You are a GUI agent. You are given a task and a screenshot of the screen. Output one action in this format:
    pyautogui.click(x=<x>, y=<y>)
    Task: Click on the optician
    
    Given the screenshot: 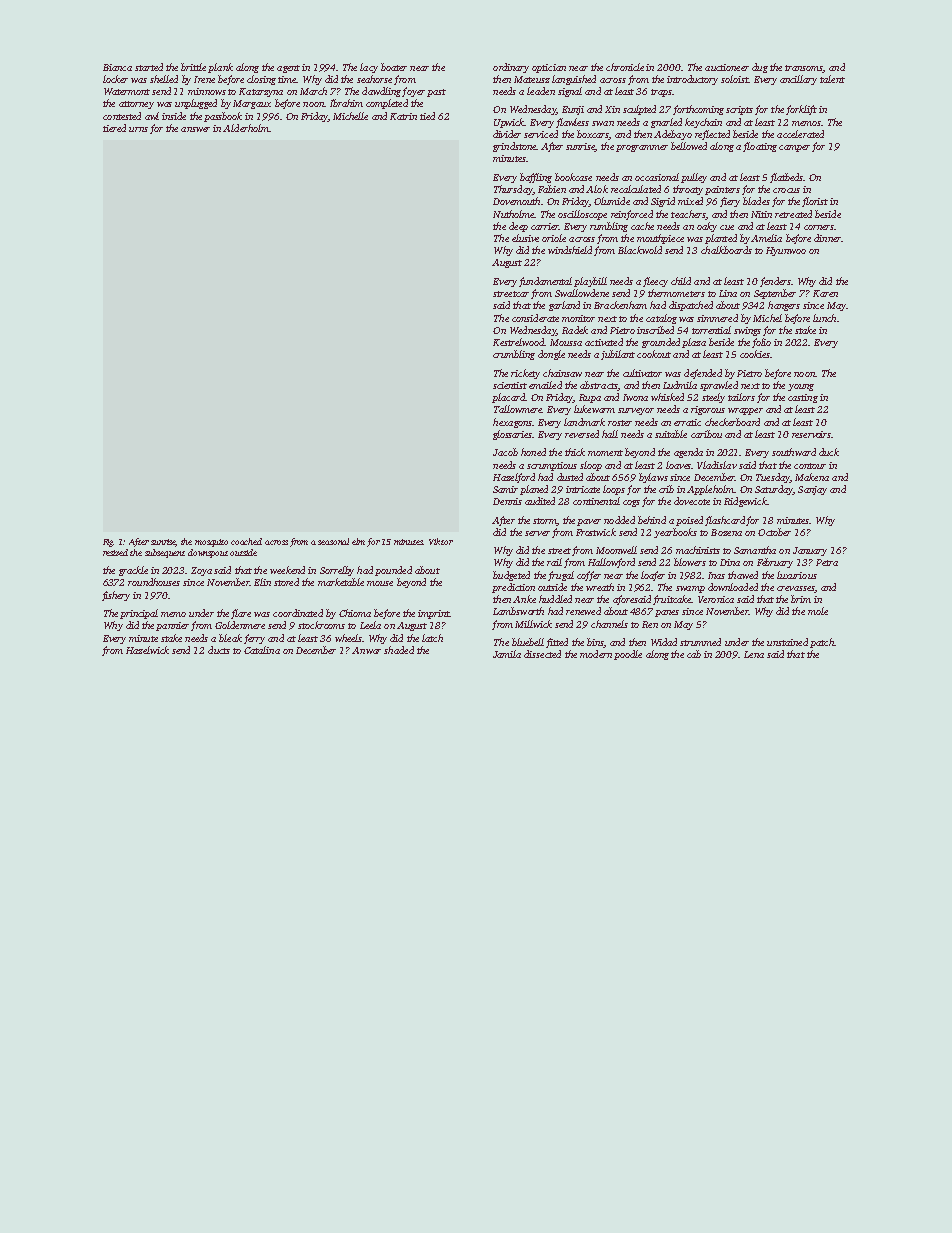 What is the action you would take?
    pyautogui.click(x=549, y=68)
